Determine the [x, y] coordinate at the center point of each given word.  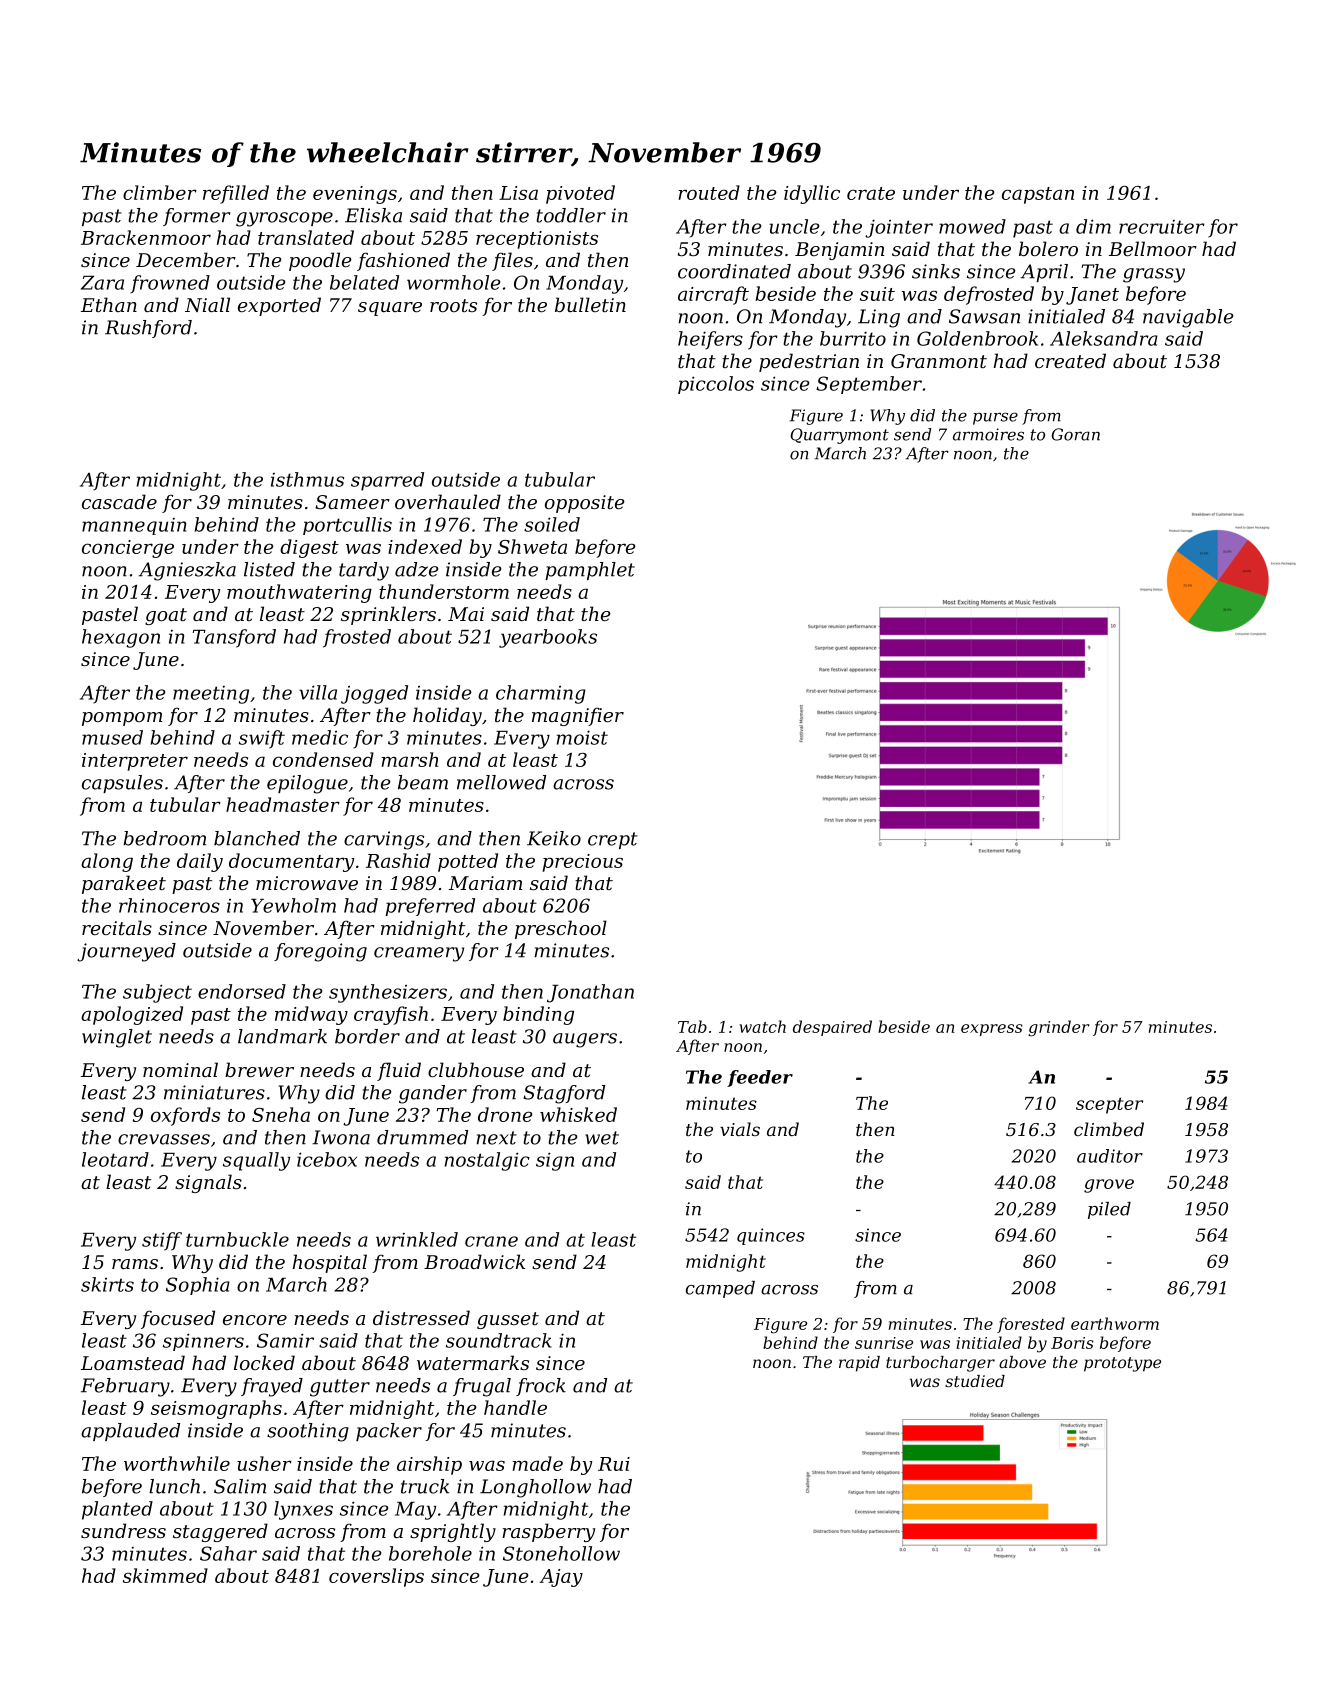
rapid [859, 1364]
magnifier [578, 716]
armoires [988, 434]
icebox [327, 1159]
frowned [170, 284]
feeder [760, 1078]
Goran [1076, 434]
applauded [130, 1432]
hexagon [121, 638]
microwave [307, 883]
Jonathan [590, 993]
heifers [710, 340]
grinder [1058, 1028]
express [992, 1030]
